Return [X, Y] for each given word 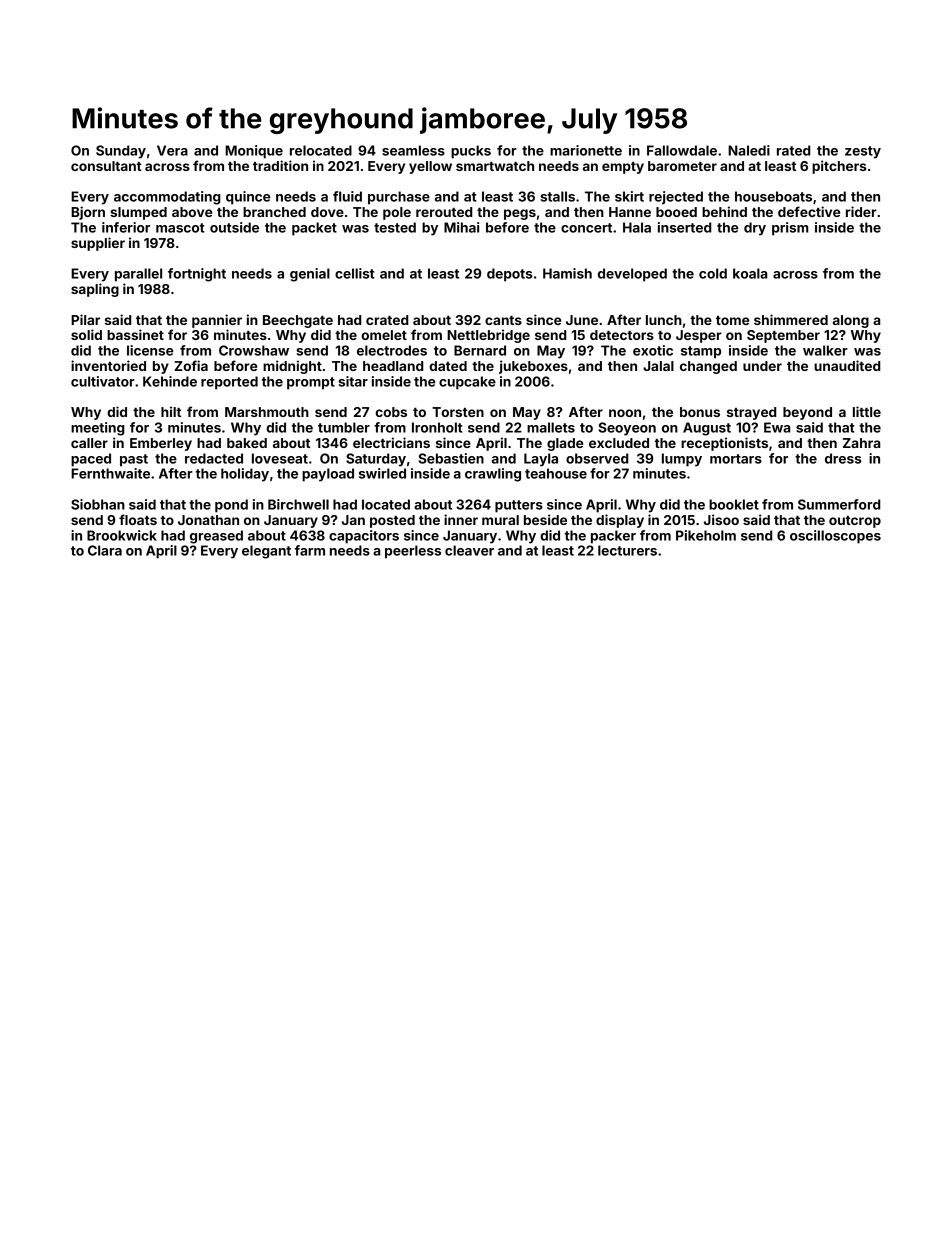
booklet [734, 504]
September [783, 336]
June [582, 320]
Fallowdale [682, 150]
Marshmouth [267, 412]
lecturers [627, 550]
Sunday [121, 152]
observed [597, 458]
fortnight [197, 275]
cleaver [469, 550]
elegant [266, 552]
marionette [586, 150]
